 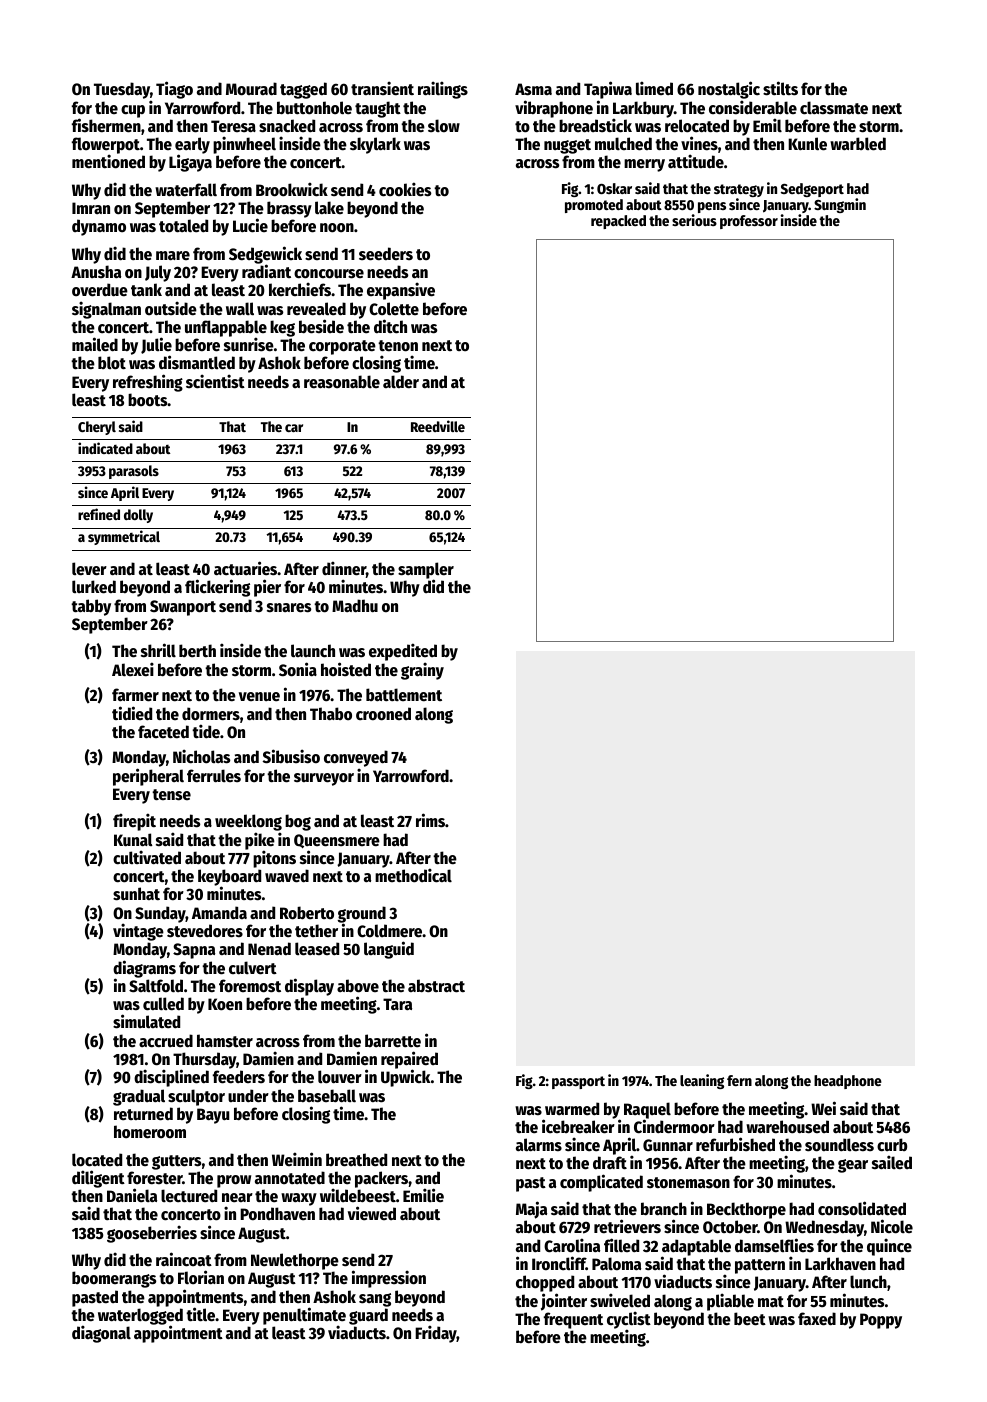 What do you see at coordinates (404, 695) in the screenshot?
I see `battlement` at bounding box center [404, 695].
